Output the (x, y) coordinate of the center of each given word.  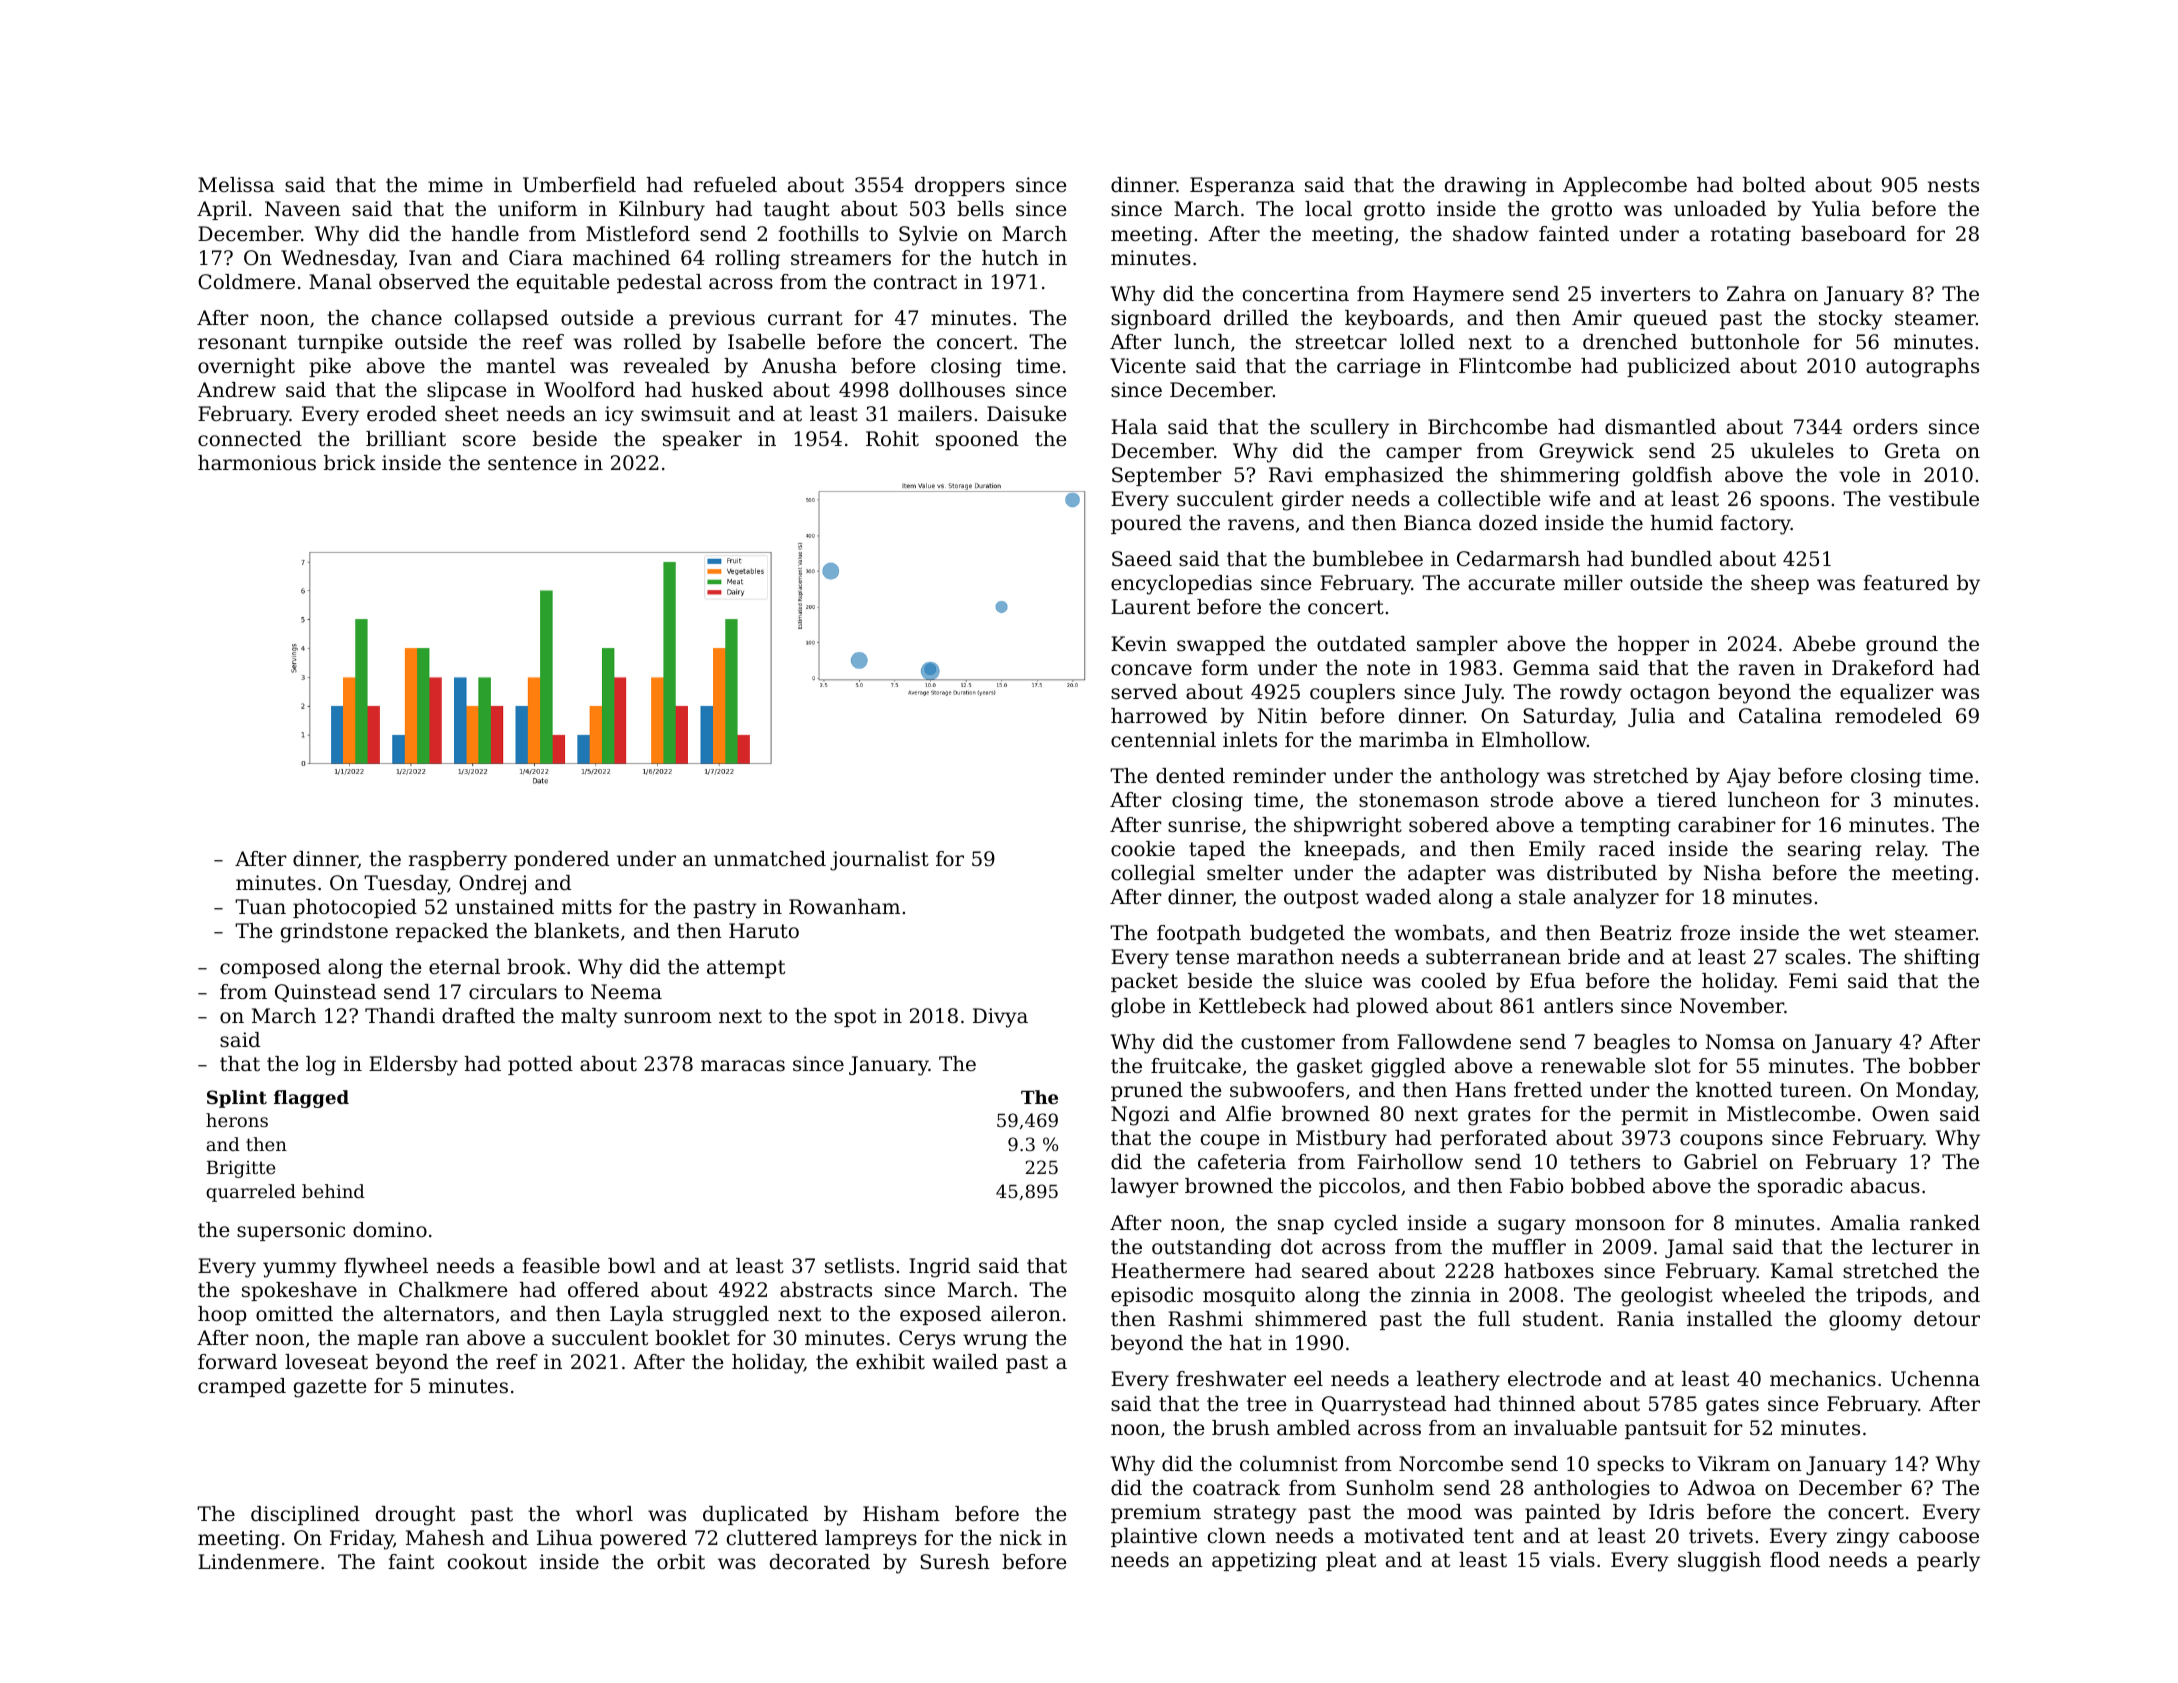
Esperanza (1242, 186)
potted (540, 1065)
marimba (1404, 740)
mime (455, 185)
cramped (242, 1387)
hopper (1653, 645)
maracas (743, 1066)
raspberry (458, 861)
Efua (1553, 980)
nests (1953, 185)
